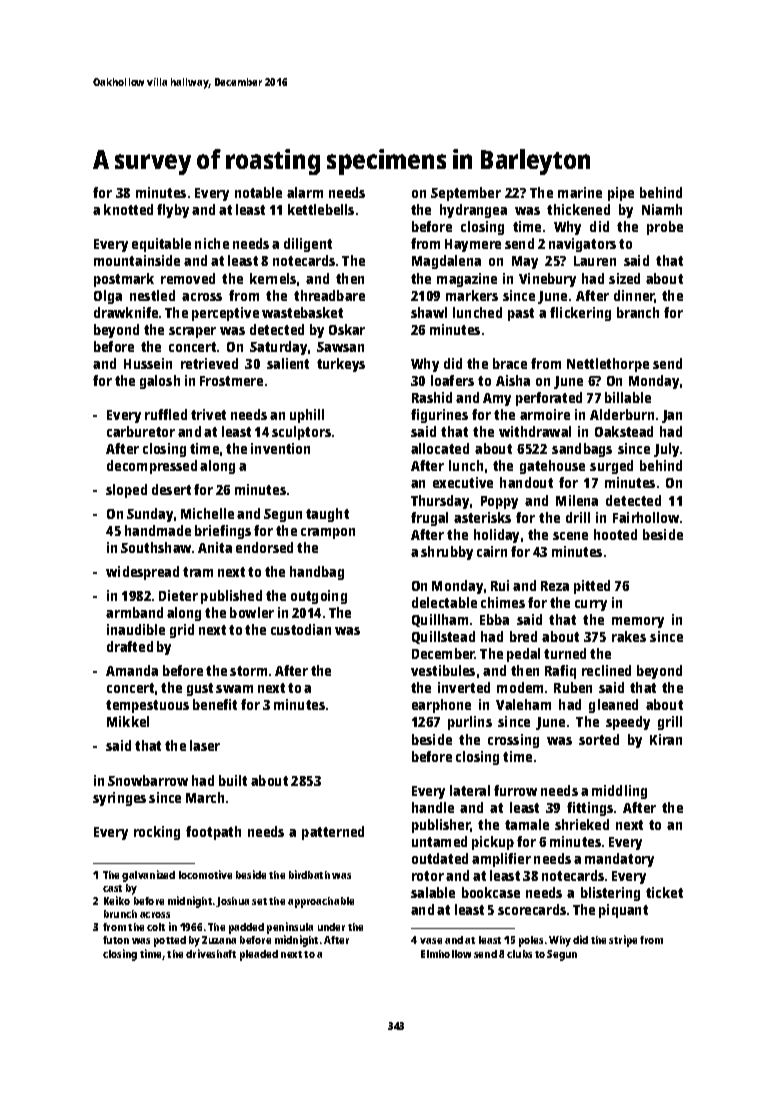 The width and height of the page is (777, 1102). What do you see at coordinates (309, 874) in the page?
I see `birdbath` at bounding box center [309, 874].
